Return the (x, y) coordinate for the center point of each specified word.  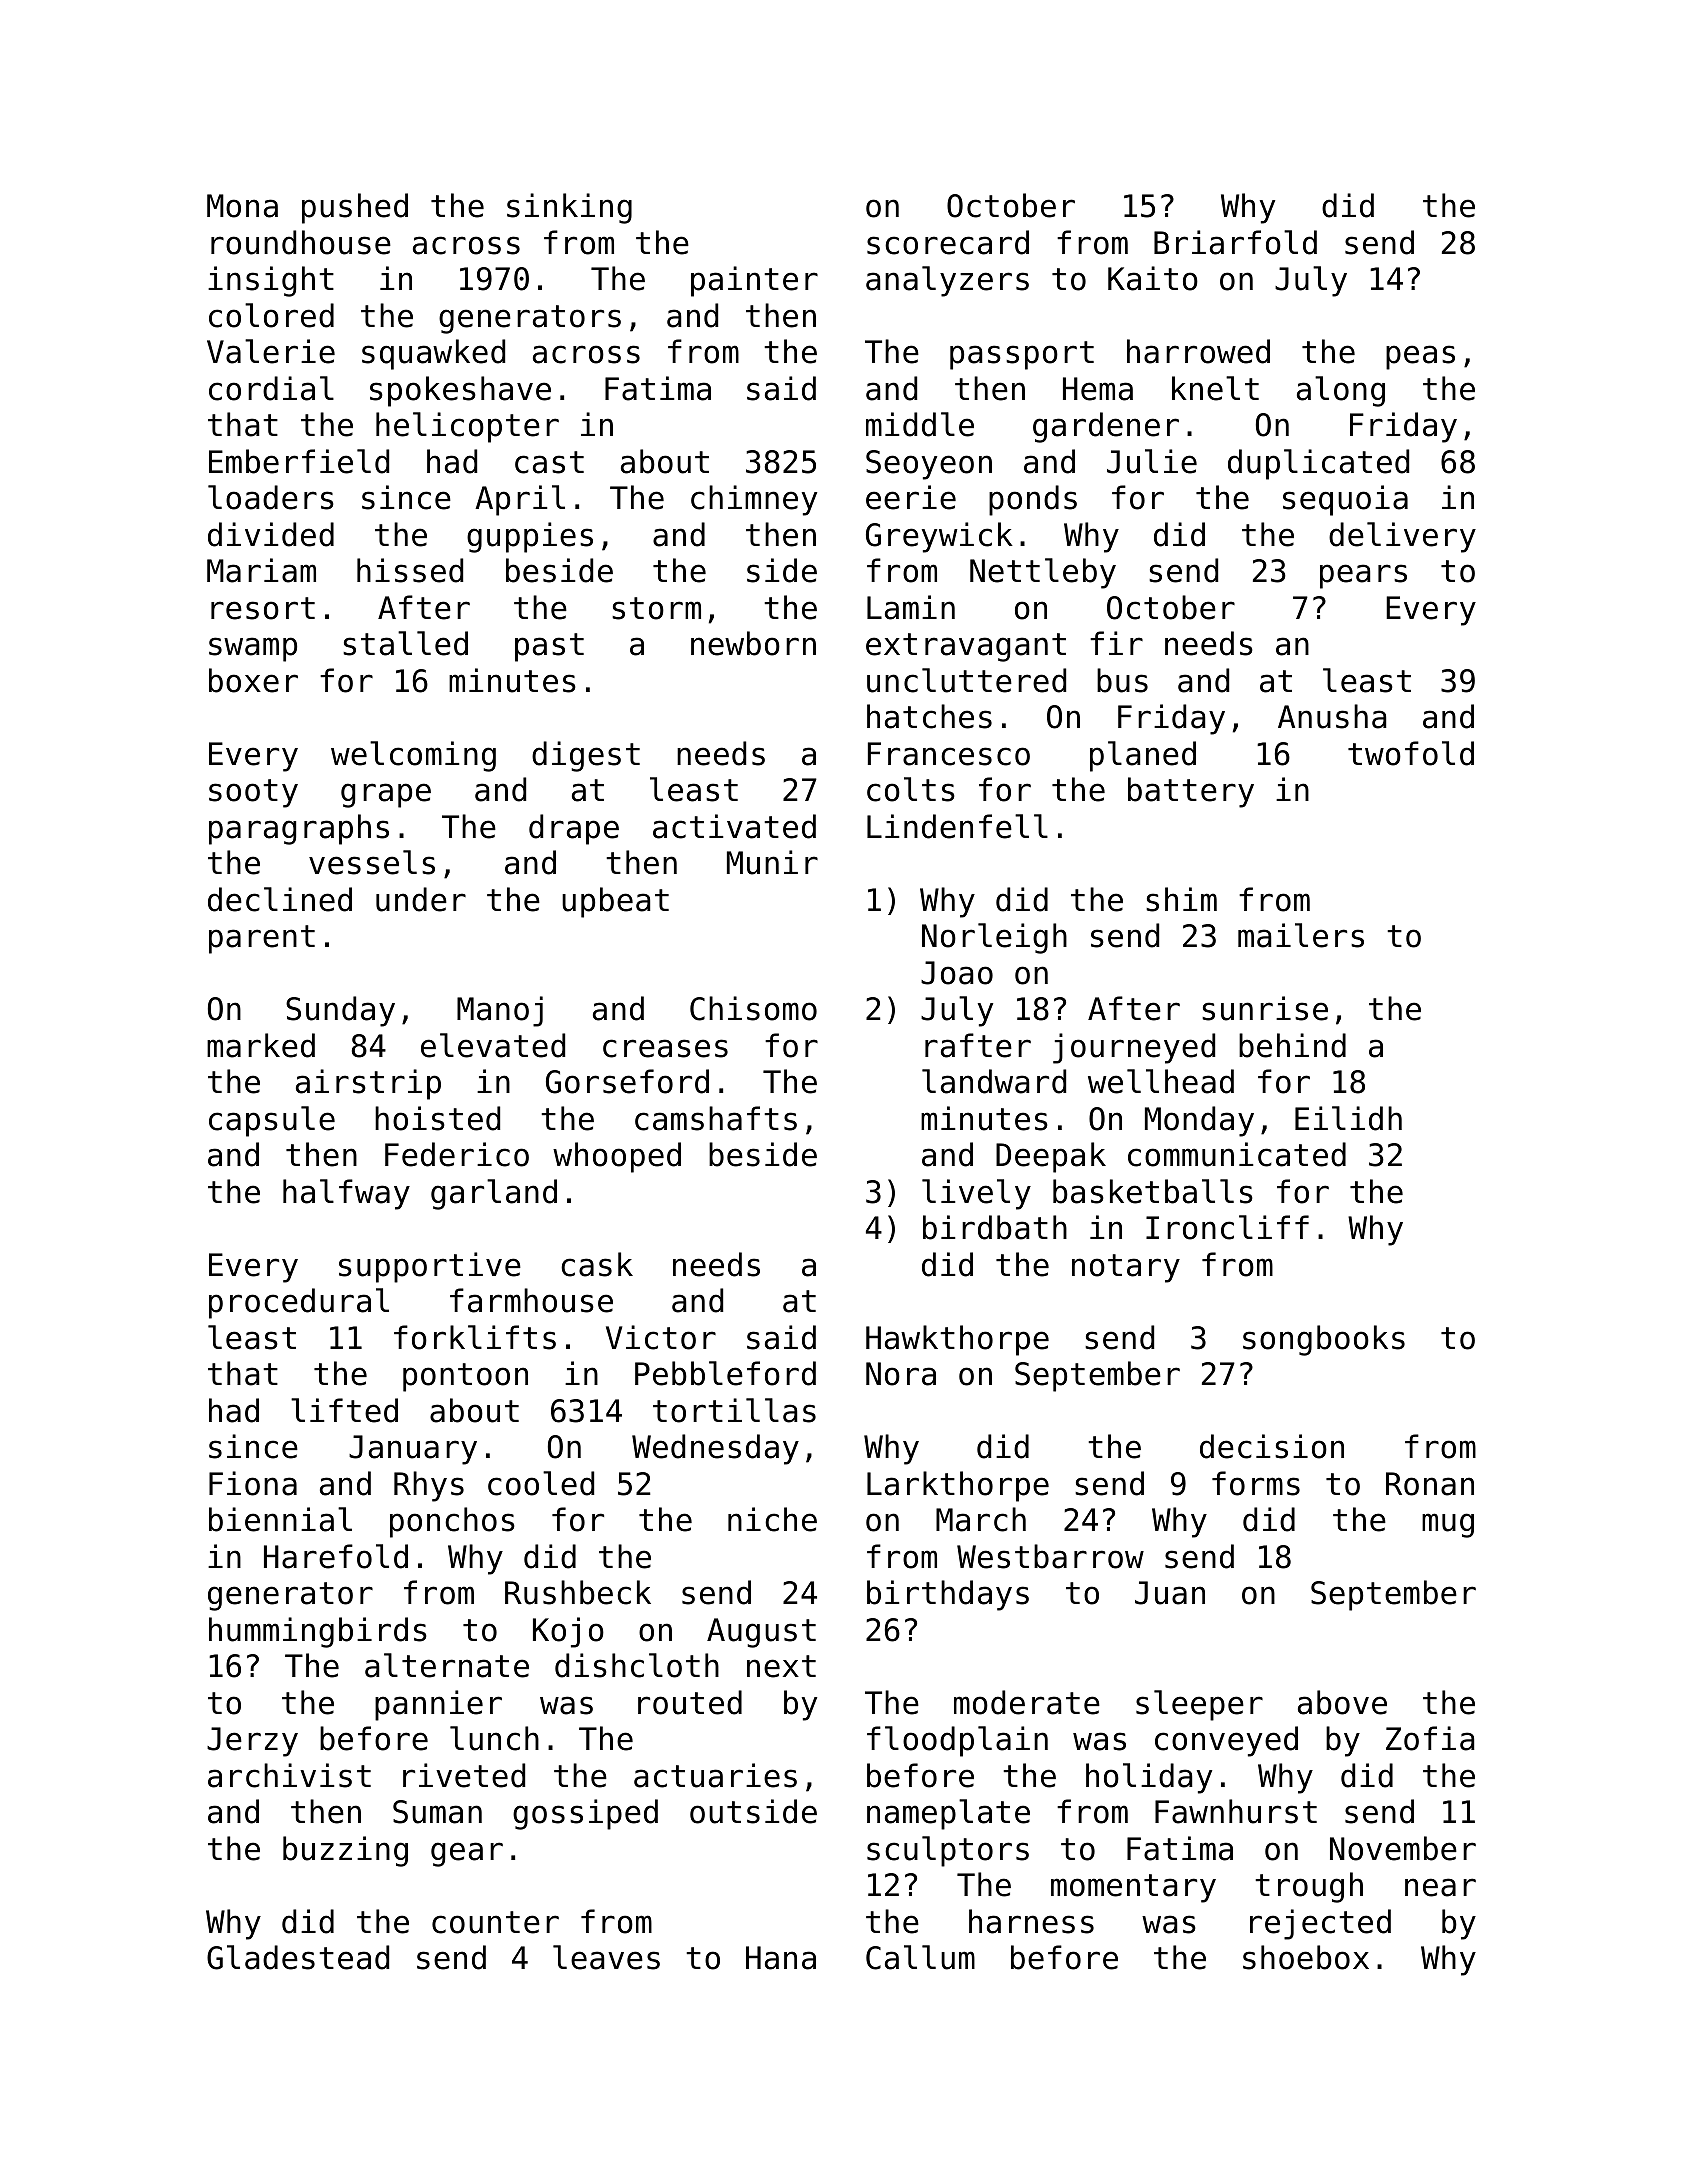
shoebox (1306, 1957)
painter (754, 281)
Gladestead (298, 1957)
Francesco (949, 754)
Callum (920, 1957)
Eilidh (1348, 1118)
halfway (346, 1194)
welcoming (413, 756)
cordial (271, 388)
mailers (1301, 935)
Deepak (1051, 1157)
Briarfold (1235, 242)
